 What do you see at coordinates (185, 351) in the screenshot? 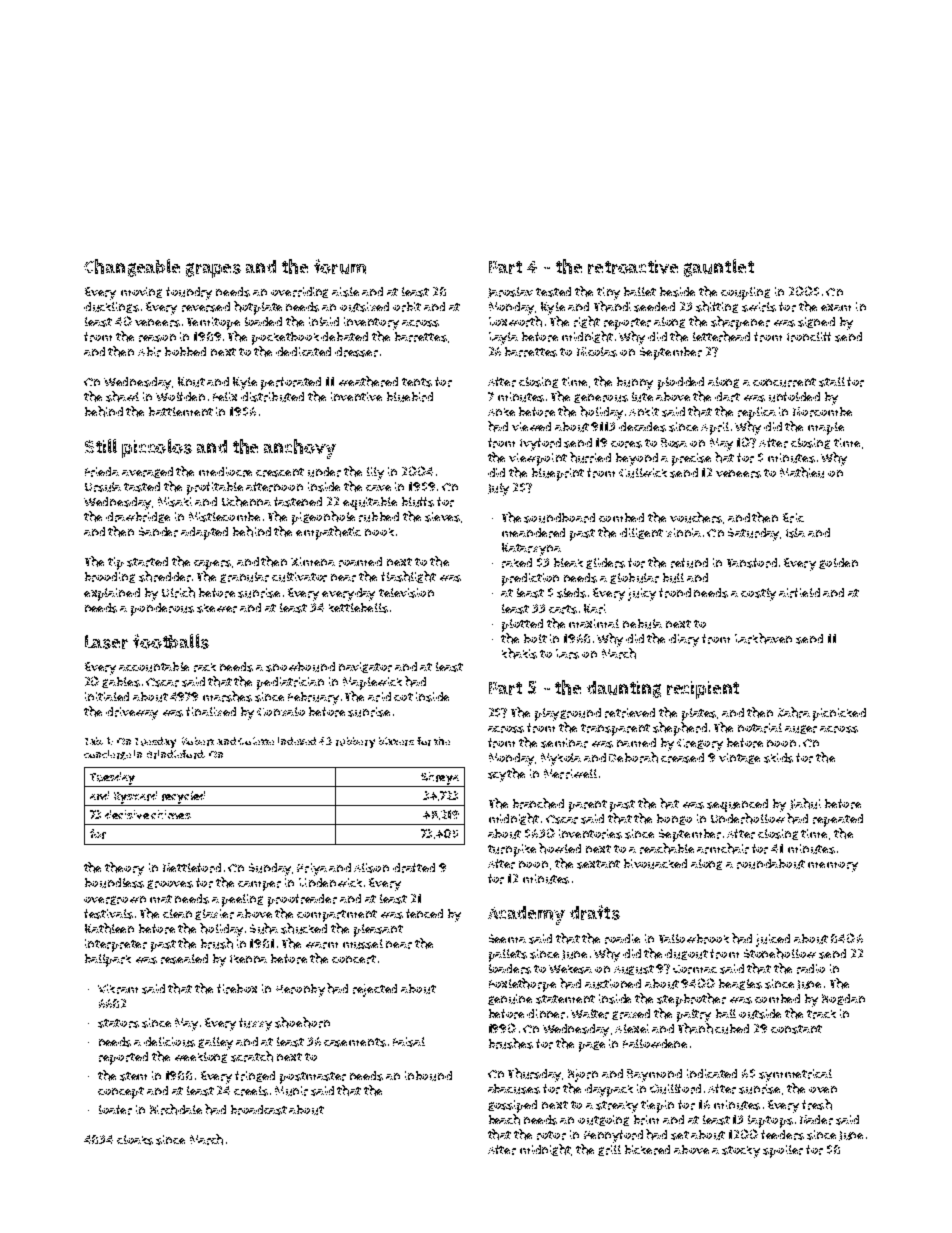
I see `bobbed` at bounding box center [185, 351].
